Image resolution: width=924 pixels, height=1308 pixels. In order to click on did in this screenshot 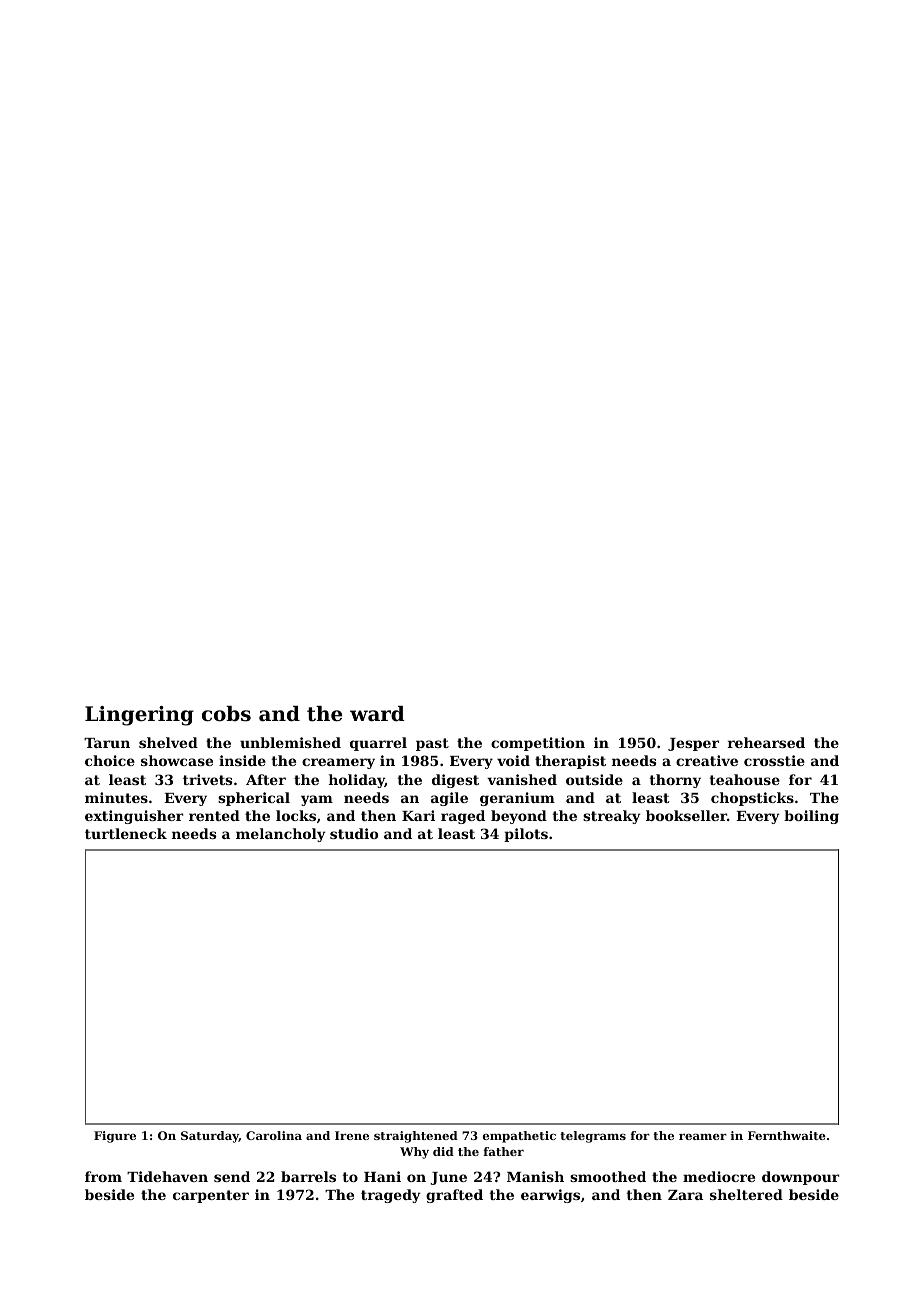, I will do `click(443, 1151)`.
